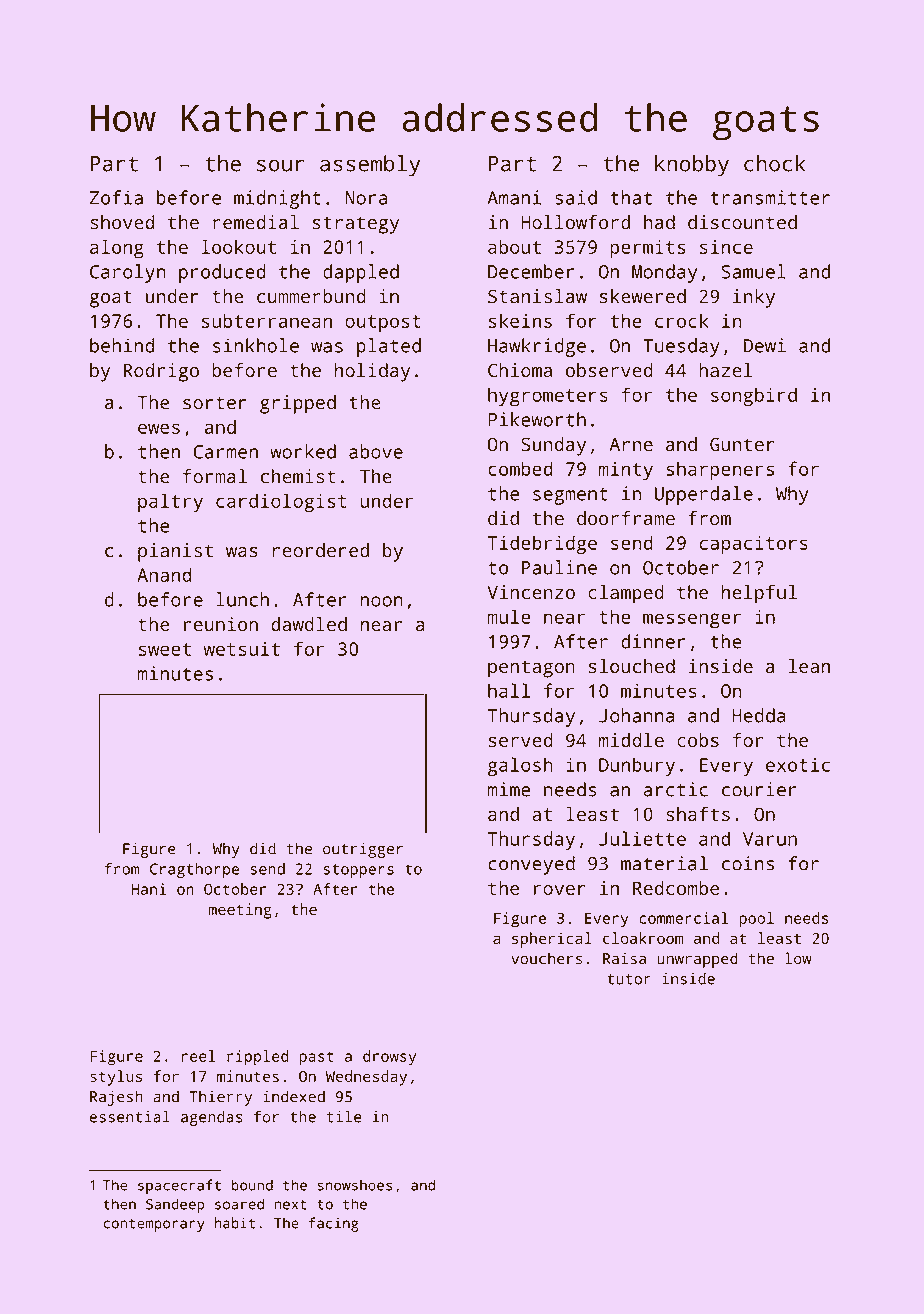 The image size is (924, 1314). Describe the element at coordinates (154, 1225) in the screenshot. I see `contemporary` at that location.
